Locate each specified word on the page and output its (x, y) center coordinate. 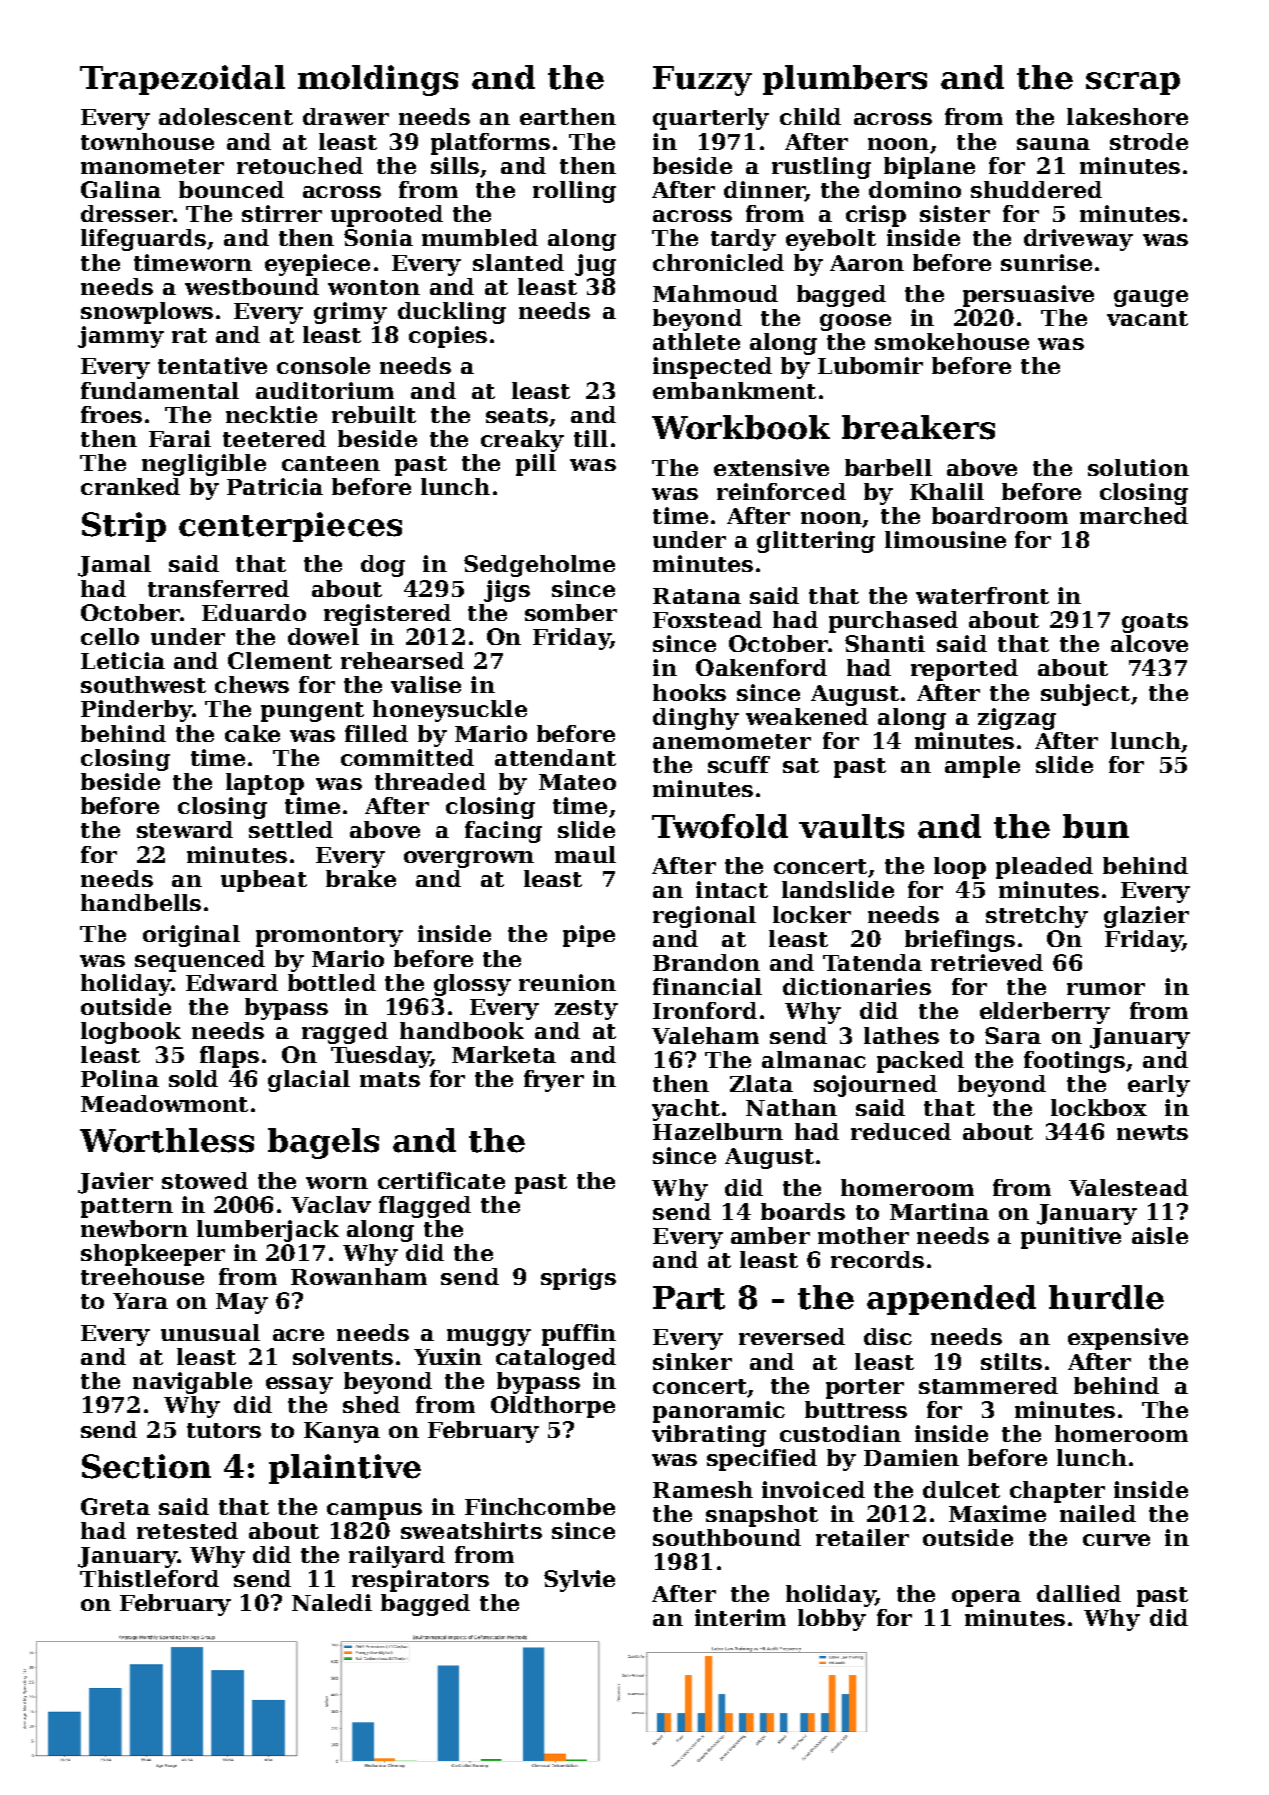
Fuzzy (702, 81)
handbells (141, 902)
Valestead (1128, 1187)
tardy (743, 240)
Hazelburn (718, 1131)
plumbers (845, 80)
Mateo (577, 782)
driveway (1078, 240)
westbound (252, 286)
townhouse (147, 141)
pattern (127, 1208)
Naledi (332, 1602)
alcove (1149, 643)
